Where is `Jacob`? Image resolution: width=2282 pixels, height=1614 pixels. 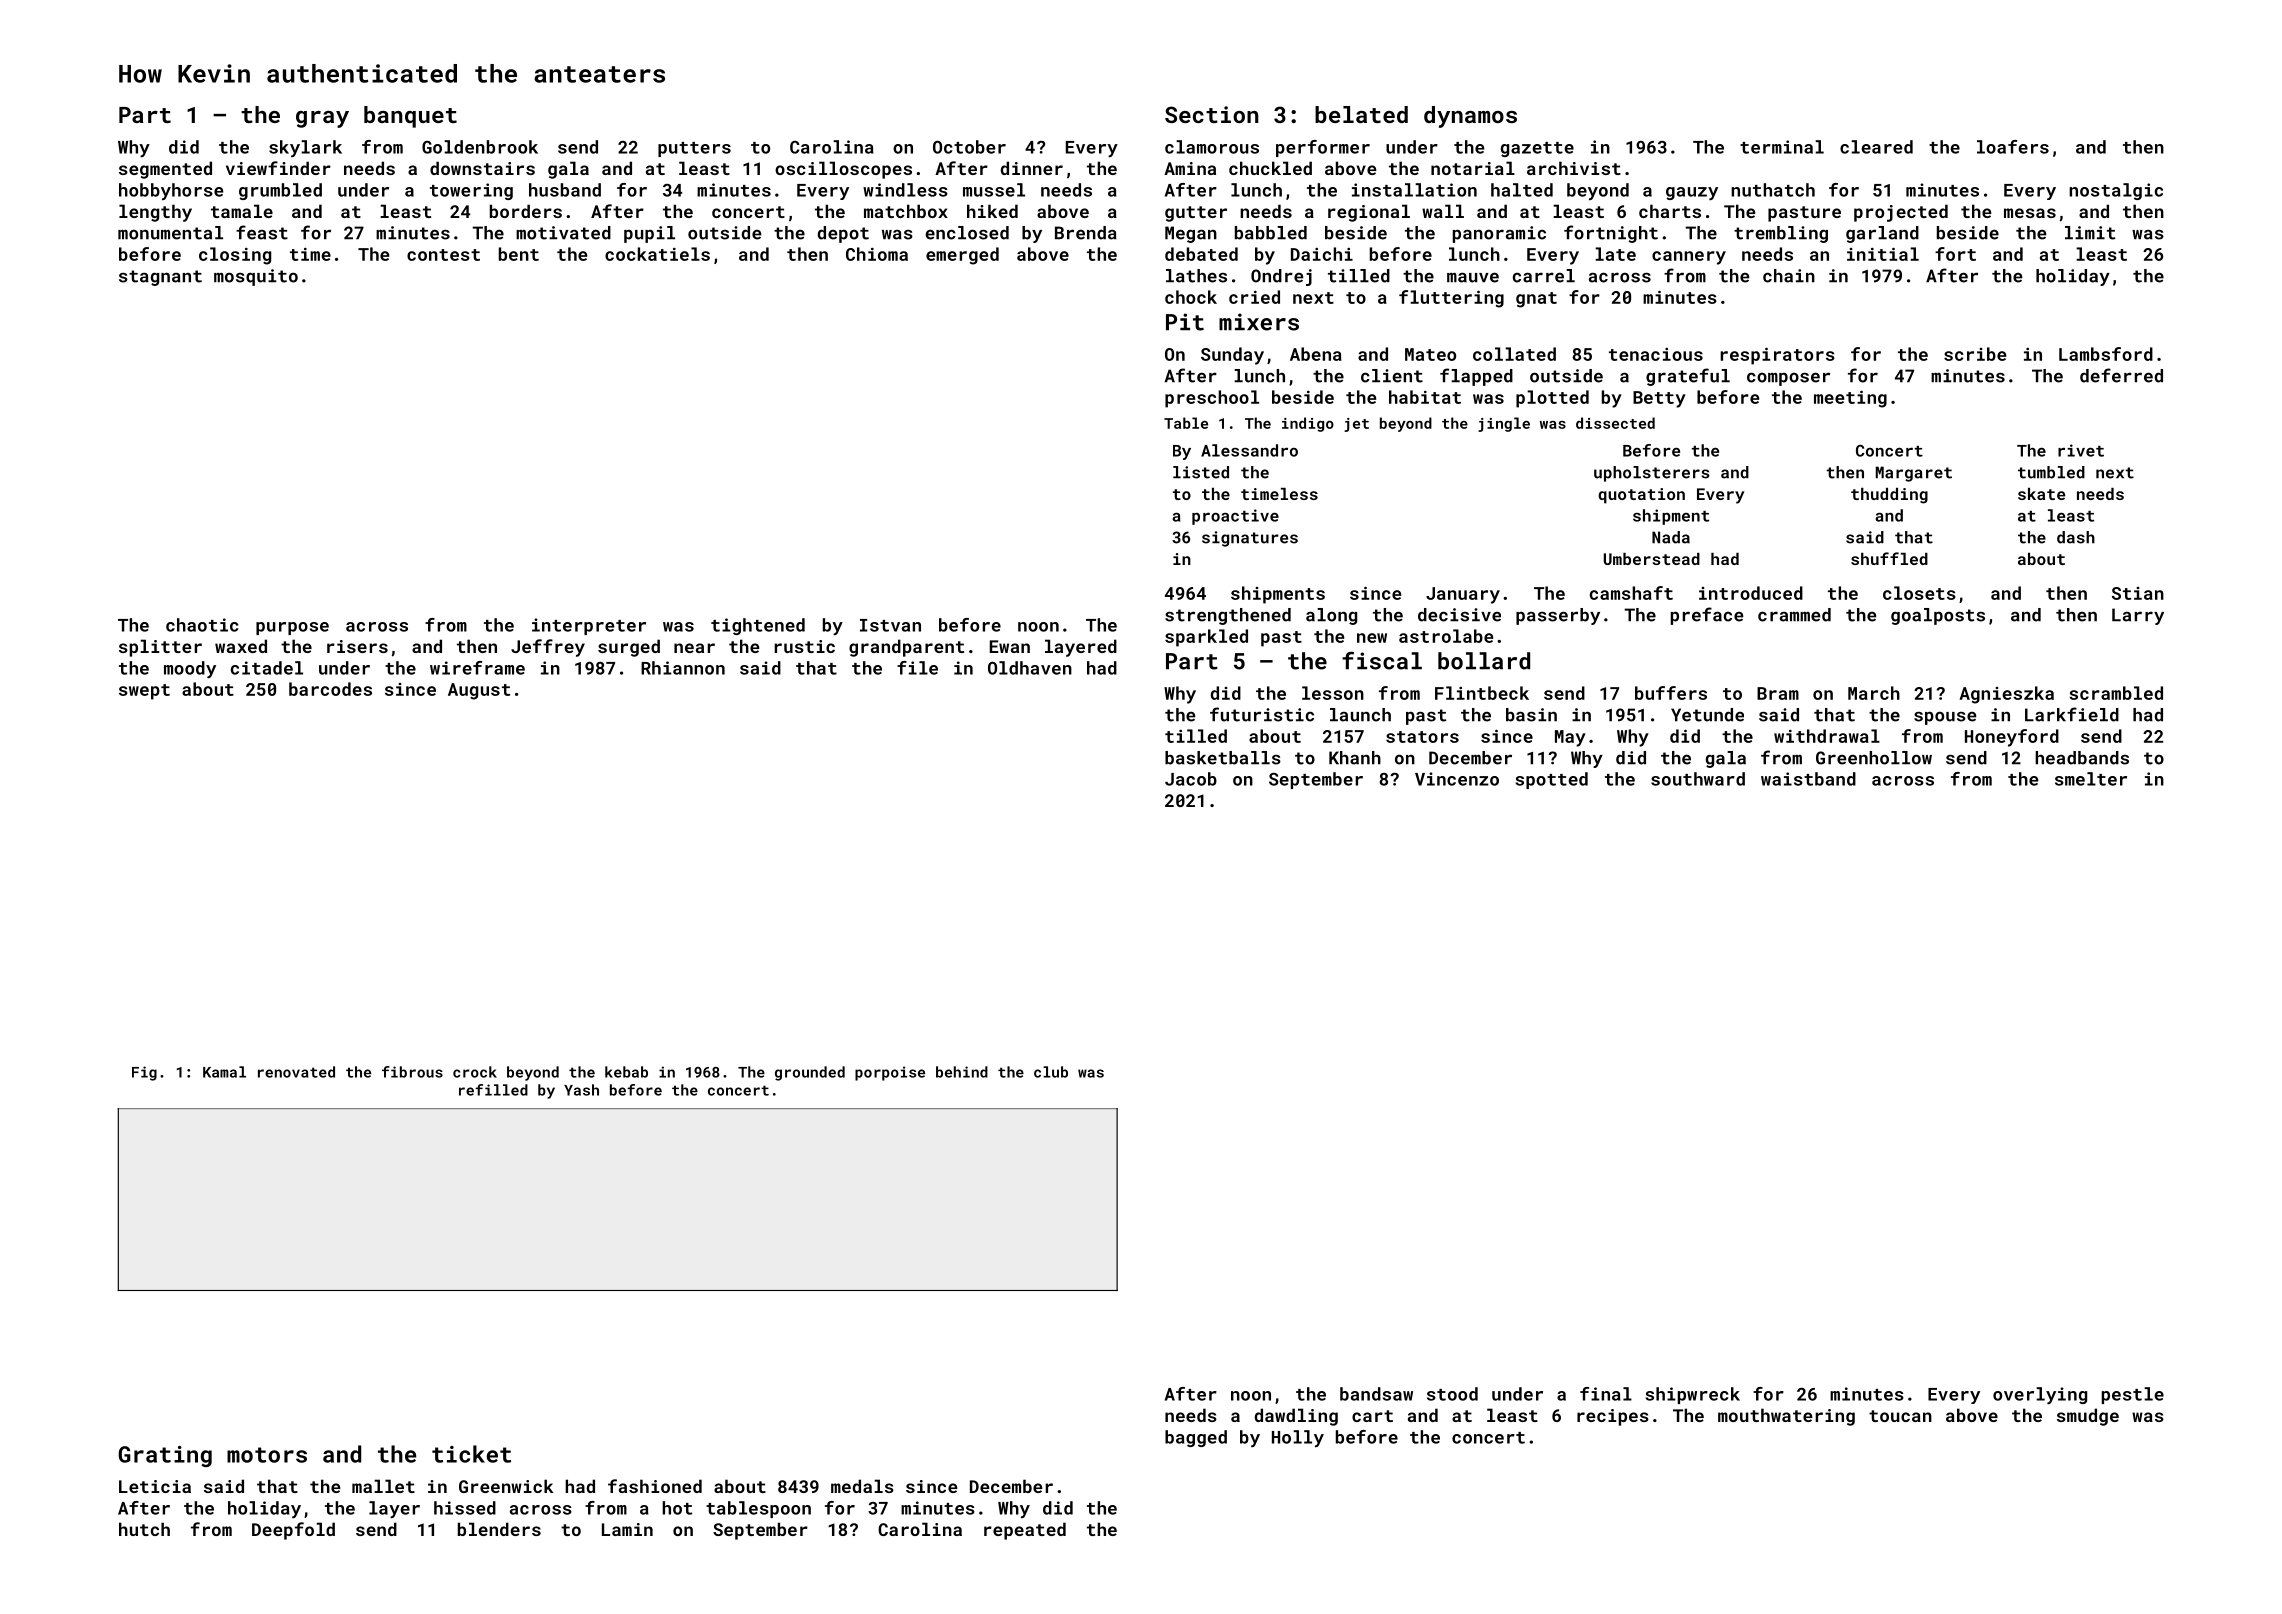
Jacob is located at coordinates (1191, 779).
